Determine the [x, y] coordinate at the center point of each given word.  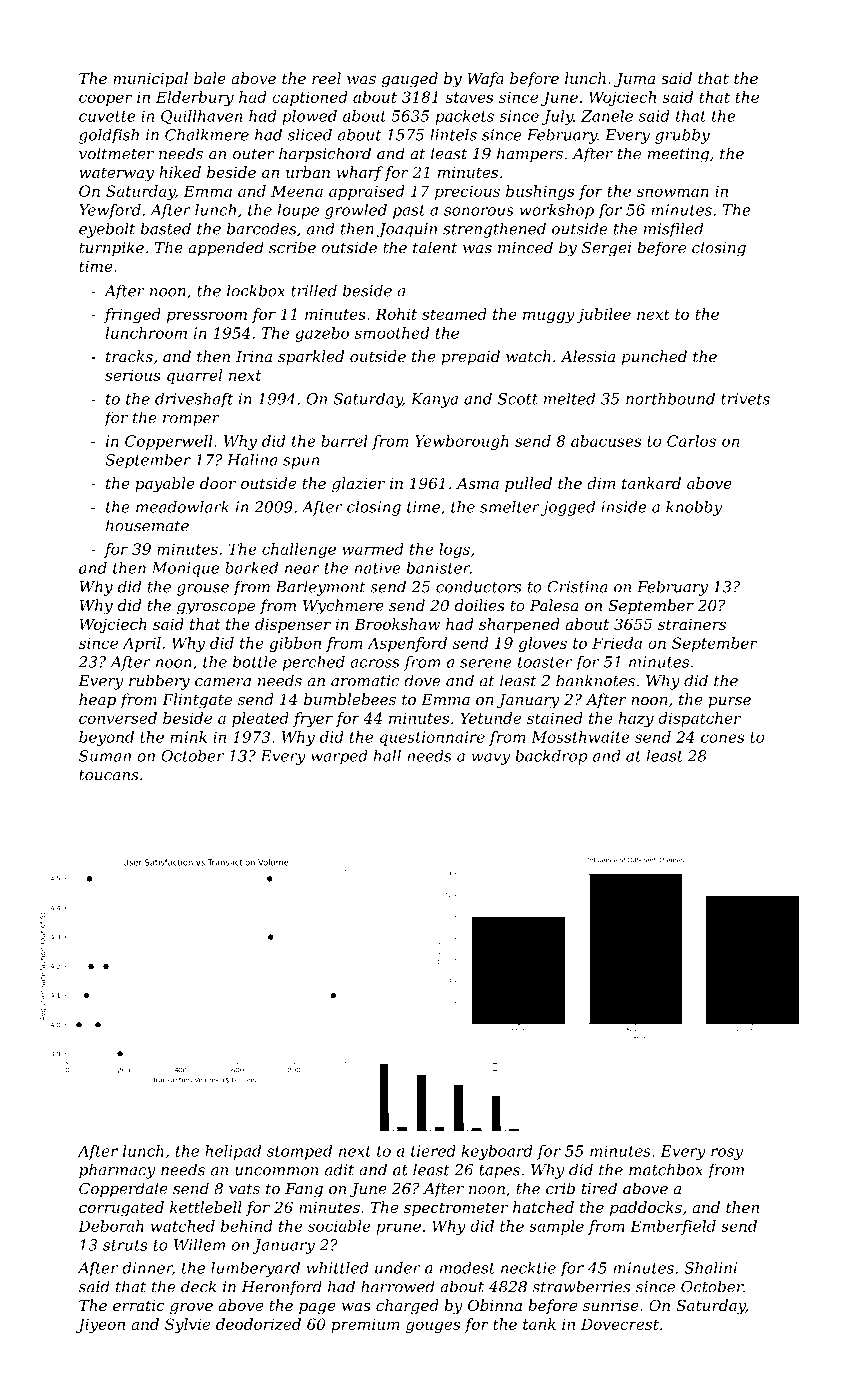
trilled [314, 290]
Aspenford [407, 644]
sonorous [479, 211]
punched [654, 357]
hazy [636, 719]
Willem [199, 1245]
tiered [433, 1151]
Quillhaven [201, 117]
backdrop [551, 757]
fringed [132, 315]
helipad [233, 1152]
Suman [105, 756]
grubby [682, 136]
